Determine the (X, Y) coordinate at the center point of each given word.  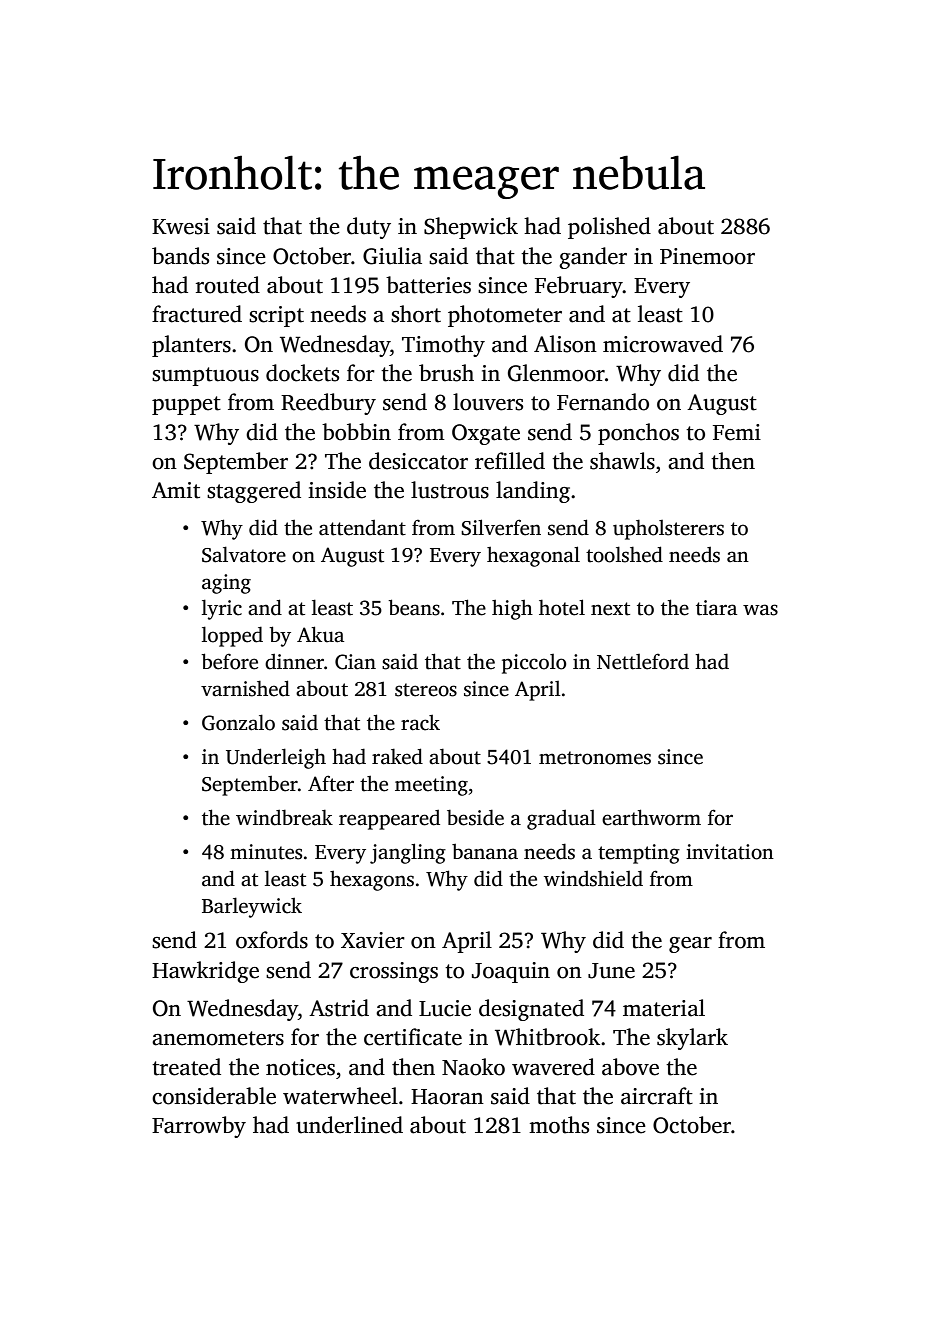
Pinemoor (707, 256)
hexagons (372, 881)
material (664, 1008)
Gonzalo (238, 722)
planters (191, 346)
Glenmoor (556, 373)
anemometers (218, 1038)
